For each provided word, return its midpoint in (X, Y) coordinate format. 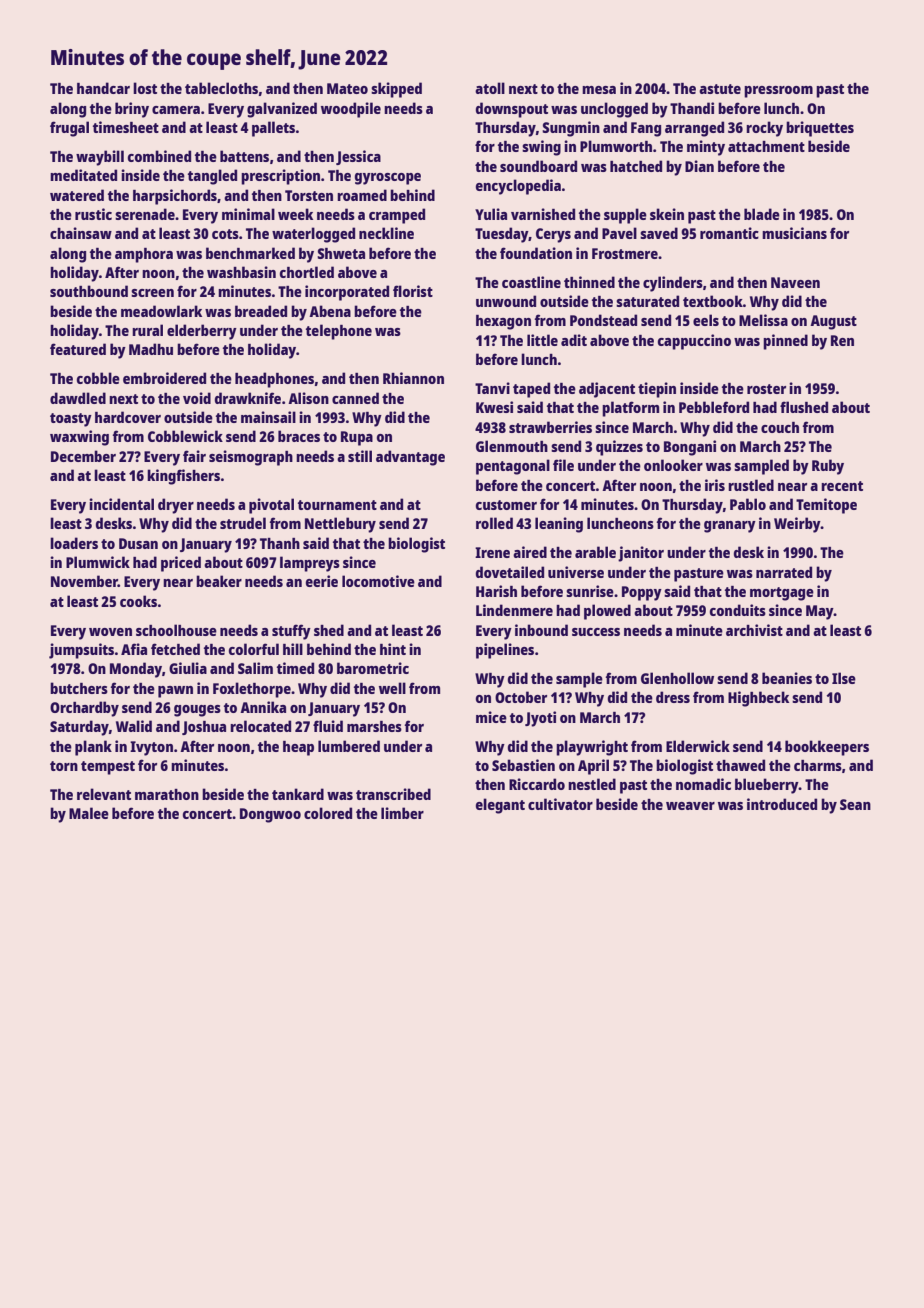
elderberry (202, 332)
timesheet (126, 127)
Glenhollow (677, 678)
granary (730, 527)
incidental (121, 504)
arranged (694, 129)
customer (506, 505)
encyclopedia (518, 187)
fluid (328, 726)
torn (64, 766)
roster (766, 389)
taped (531, 390)
